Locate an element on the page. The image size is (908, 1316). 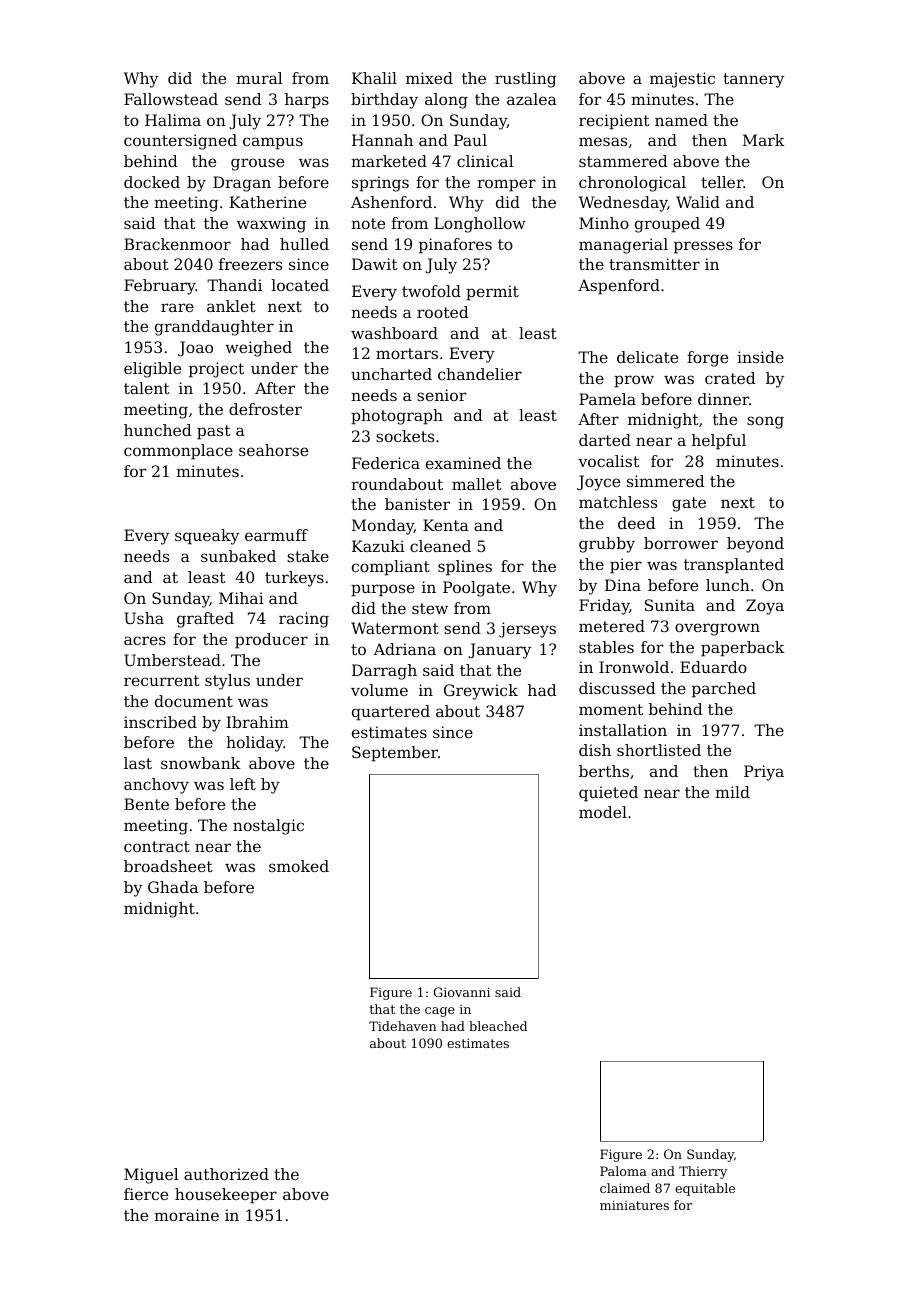
splines is located at coordinates (465, 568).
